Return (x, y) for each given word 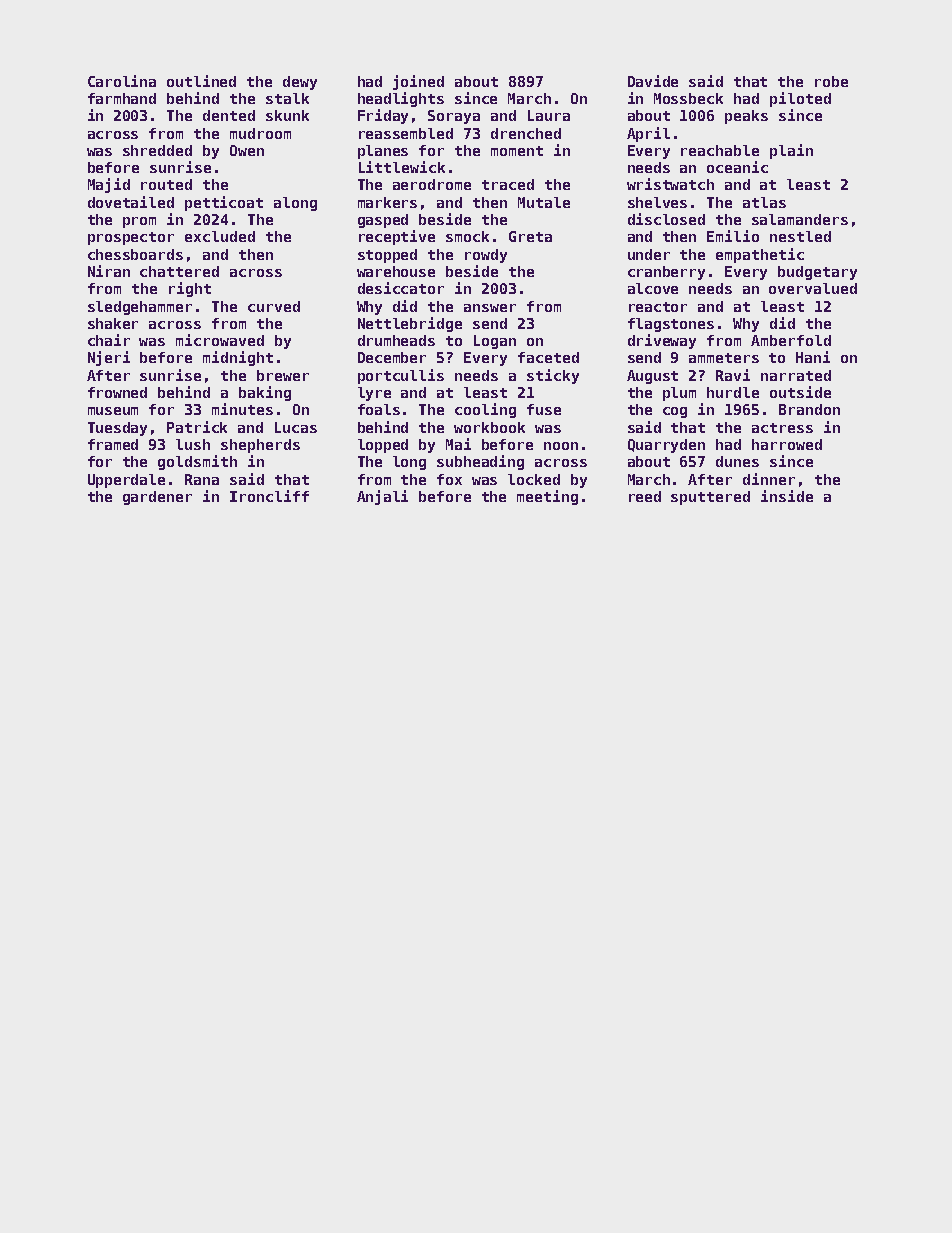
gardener (157, 498)
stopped (387, 256)
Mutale (544, 202)
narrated (796, 375)
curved (274, 306)
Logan (495, 342)
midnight (238, 358)
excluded (220, 236)
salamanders (800, 219)
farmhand (122, 98)
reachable (720, 150)
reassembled (406, 133)
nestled (800, 236)
